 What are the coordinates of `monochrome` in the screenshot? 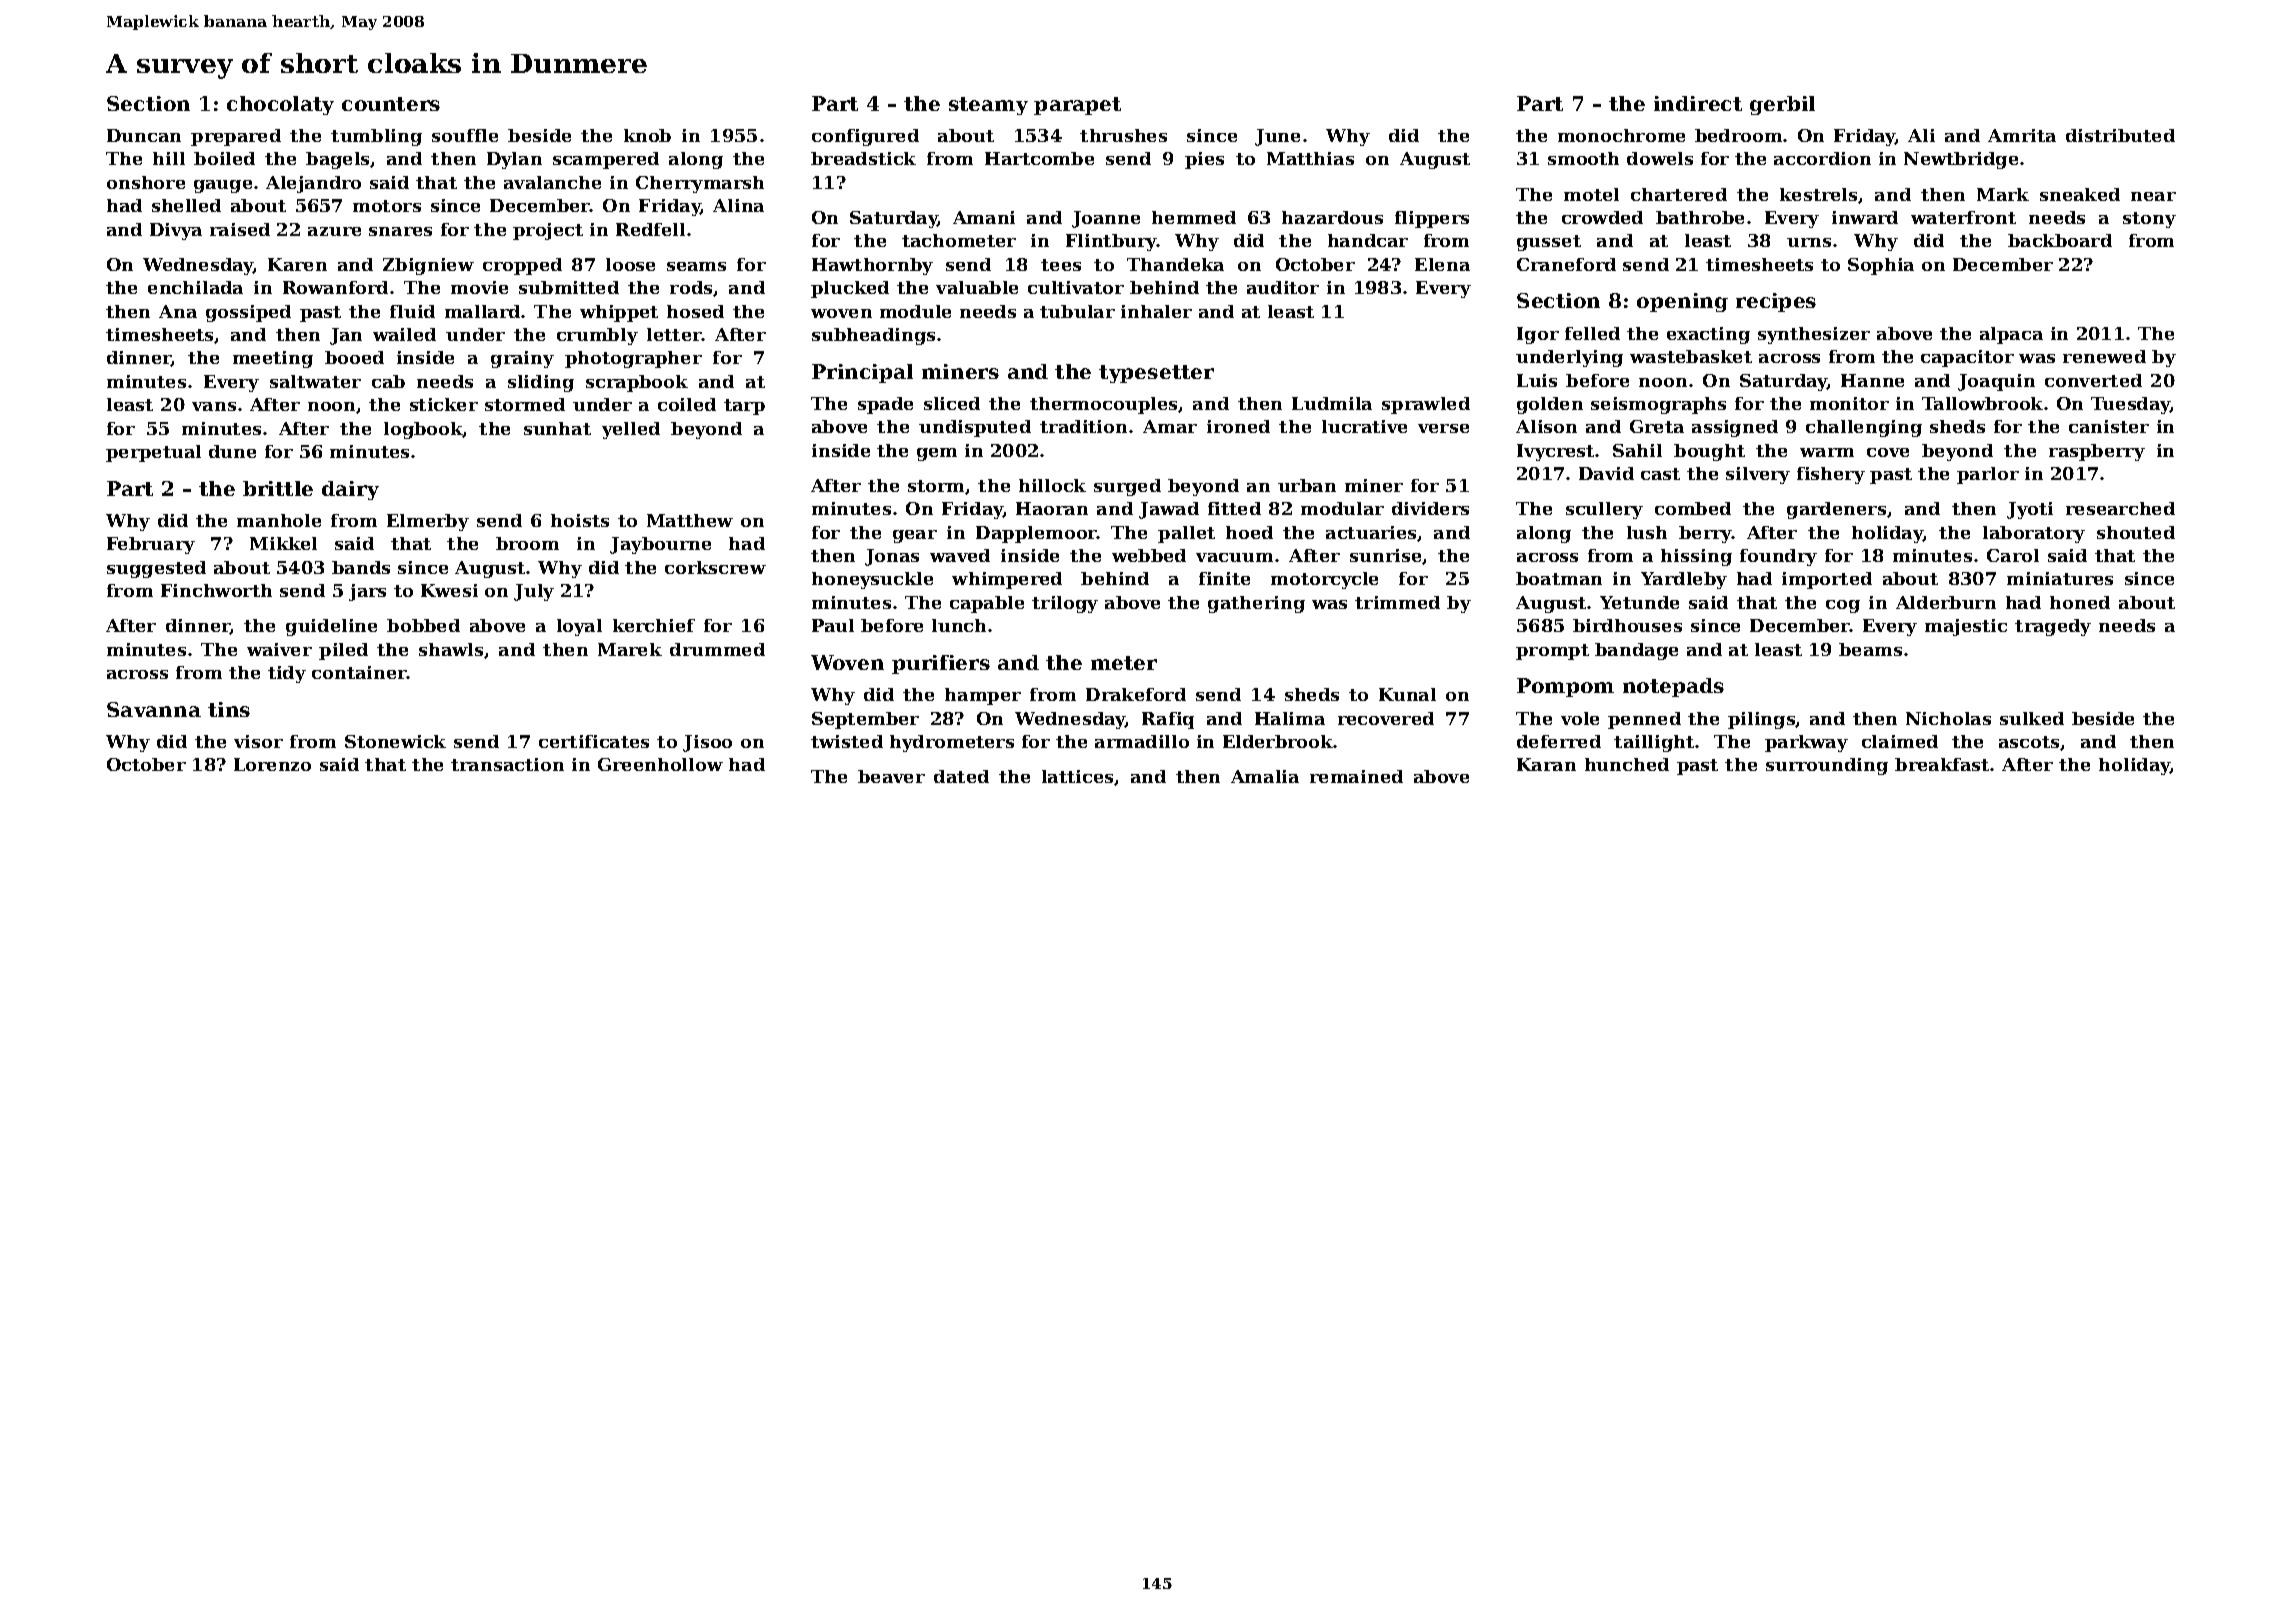 It's located at (1621, 135).
